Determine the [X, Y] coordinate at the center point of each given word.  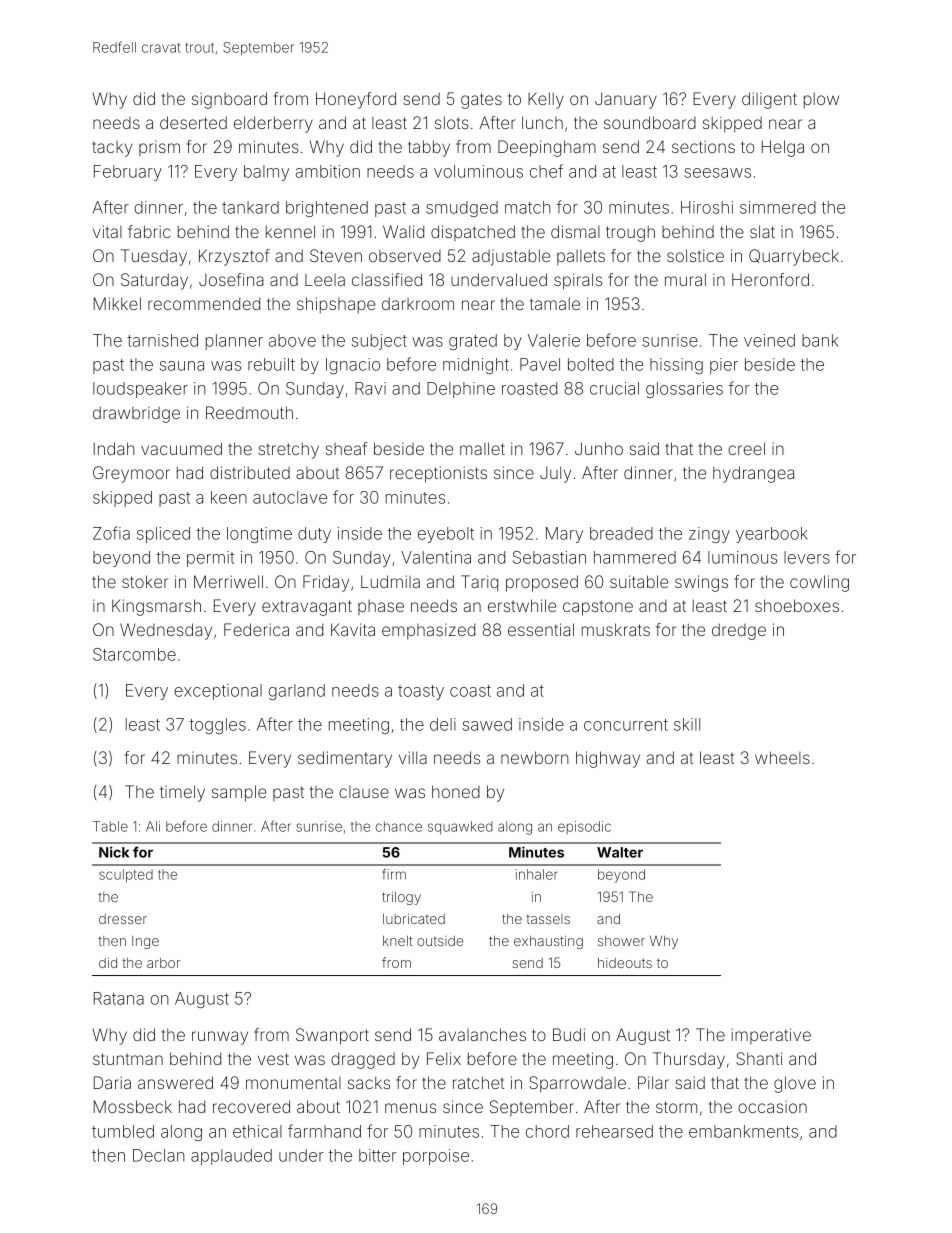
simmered [778, 207]
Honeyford [356, 100]
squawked [460, 827]
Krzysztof [234, 257]
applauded [231, 1157]
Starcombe [134, 654]
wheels [782, 757]
